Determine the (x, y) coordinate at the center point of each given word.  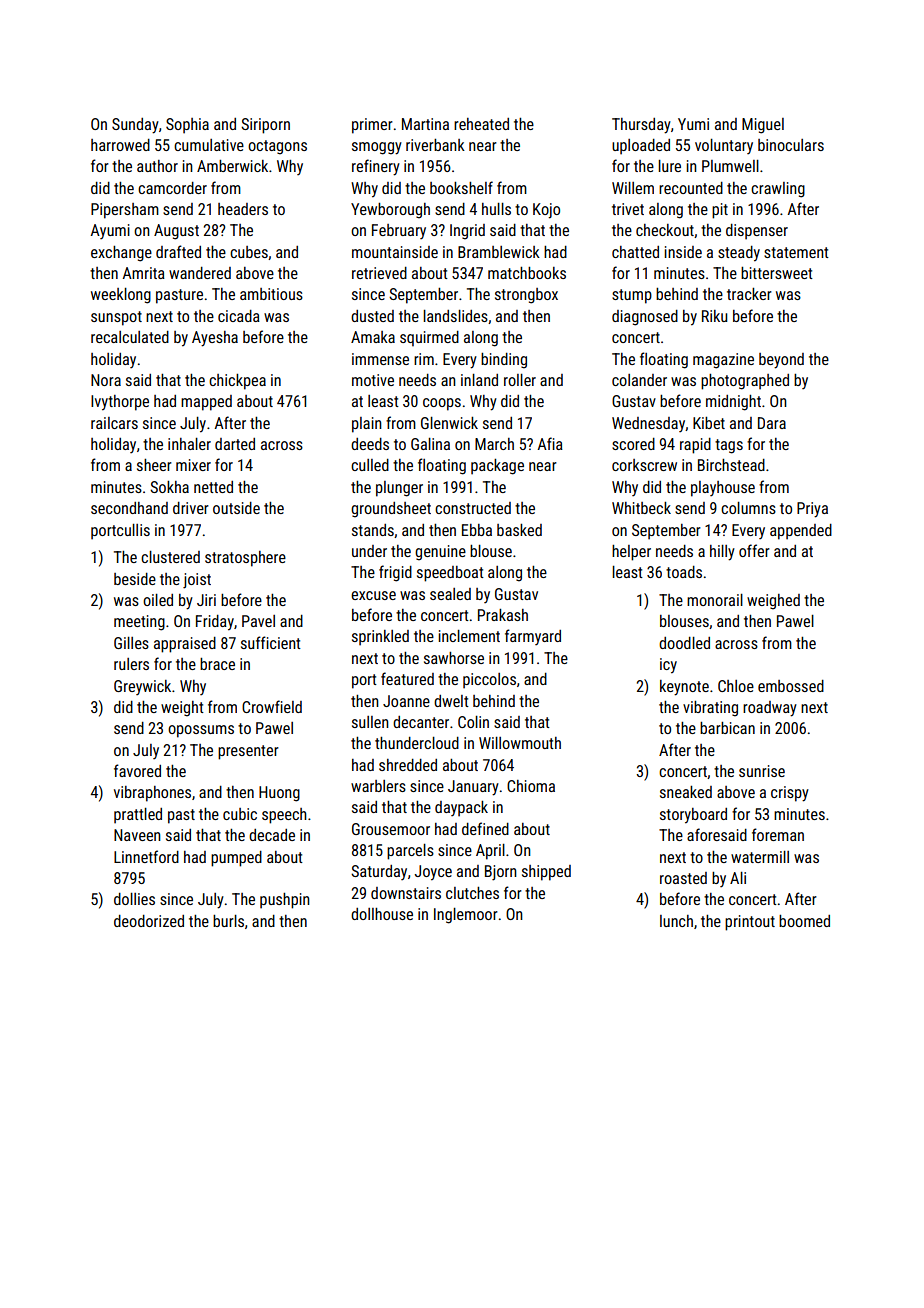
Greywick (142, 687)
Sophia (187, 126)
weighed (773, 602)
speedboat (450, 574)
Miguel (763, 126)
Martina (425, 124)
